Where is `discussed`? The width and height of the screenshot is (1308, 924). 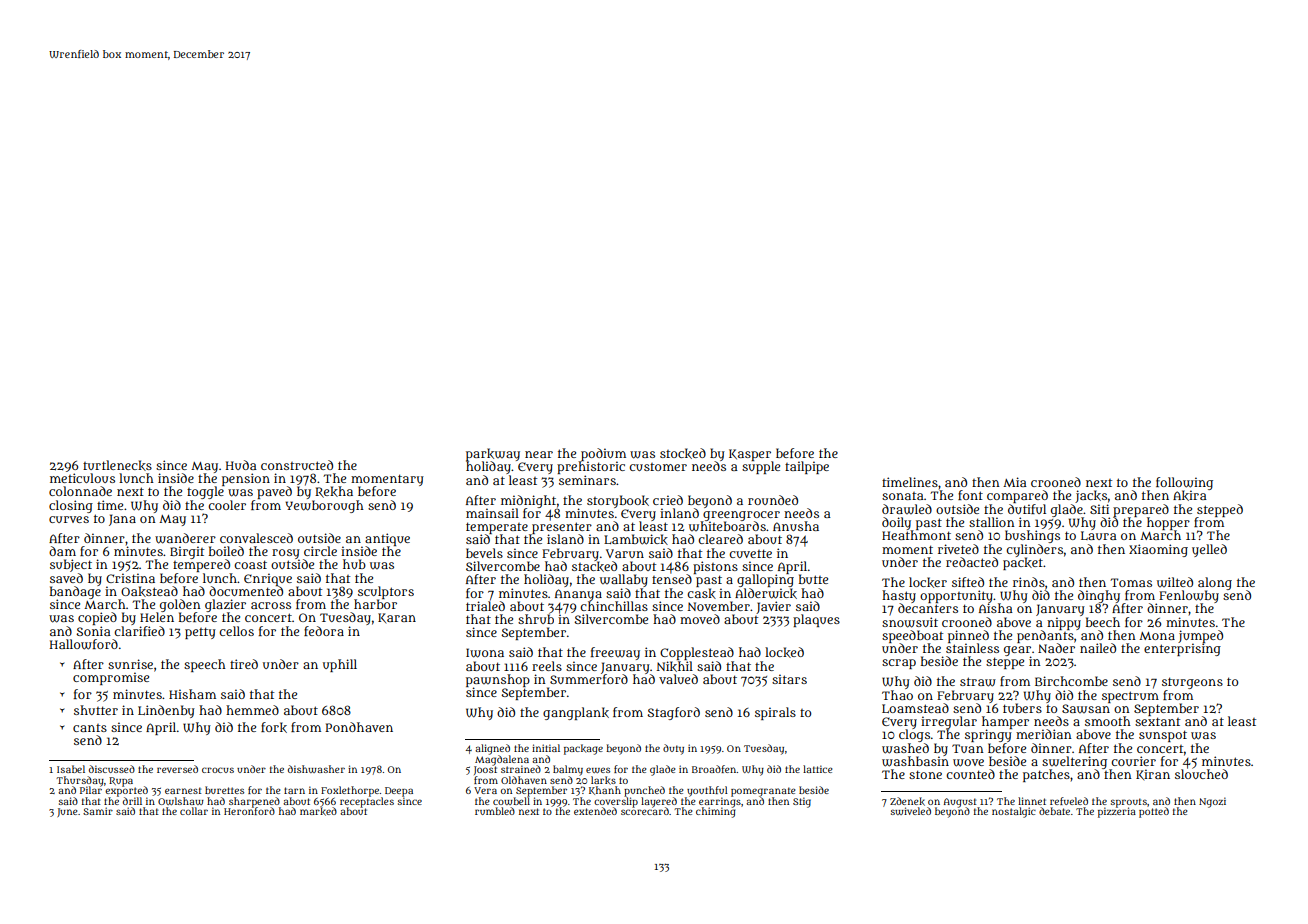
discussed is located at coordinates (112, 769).
